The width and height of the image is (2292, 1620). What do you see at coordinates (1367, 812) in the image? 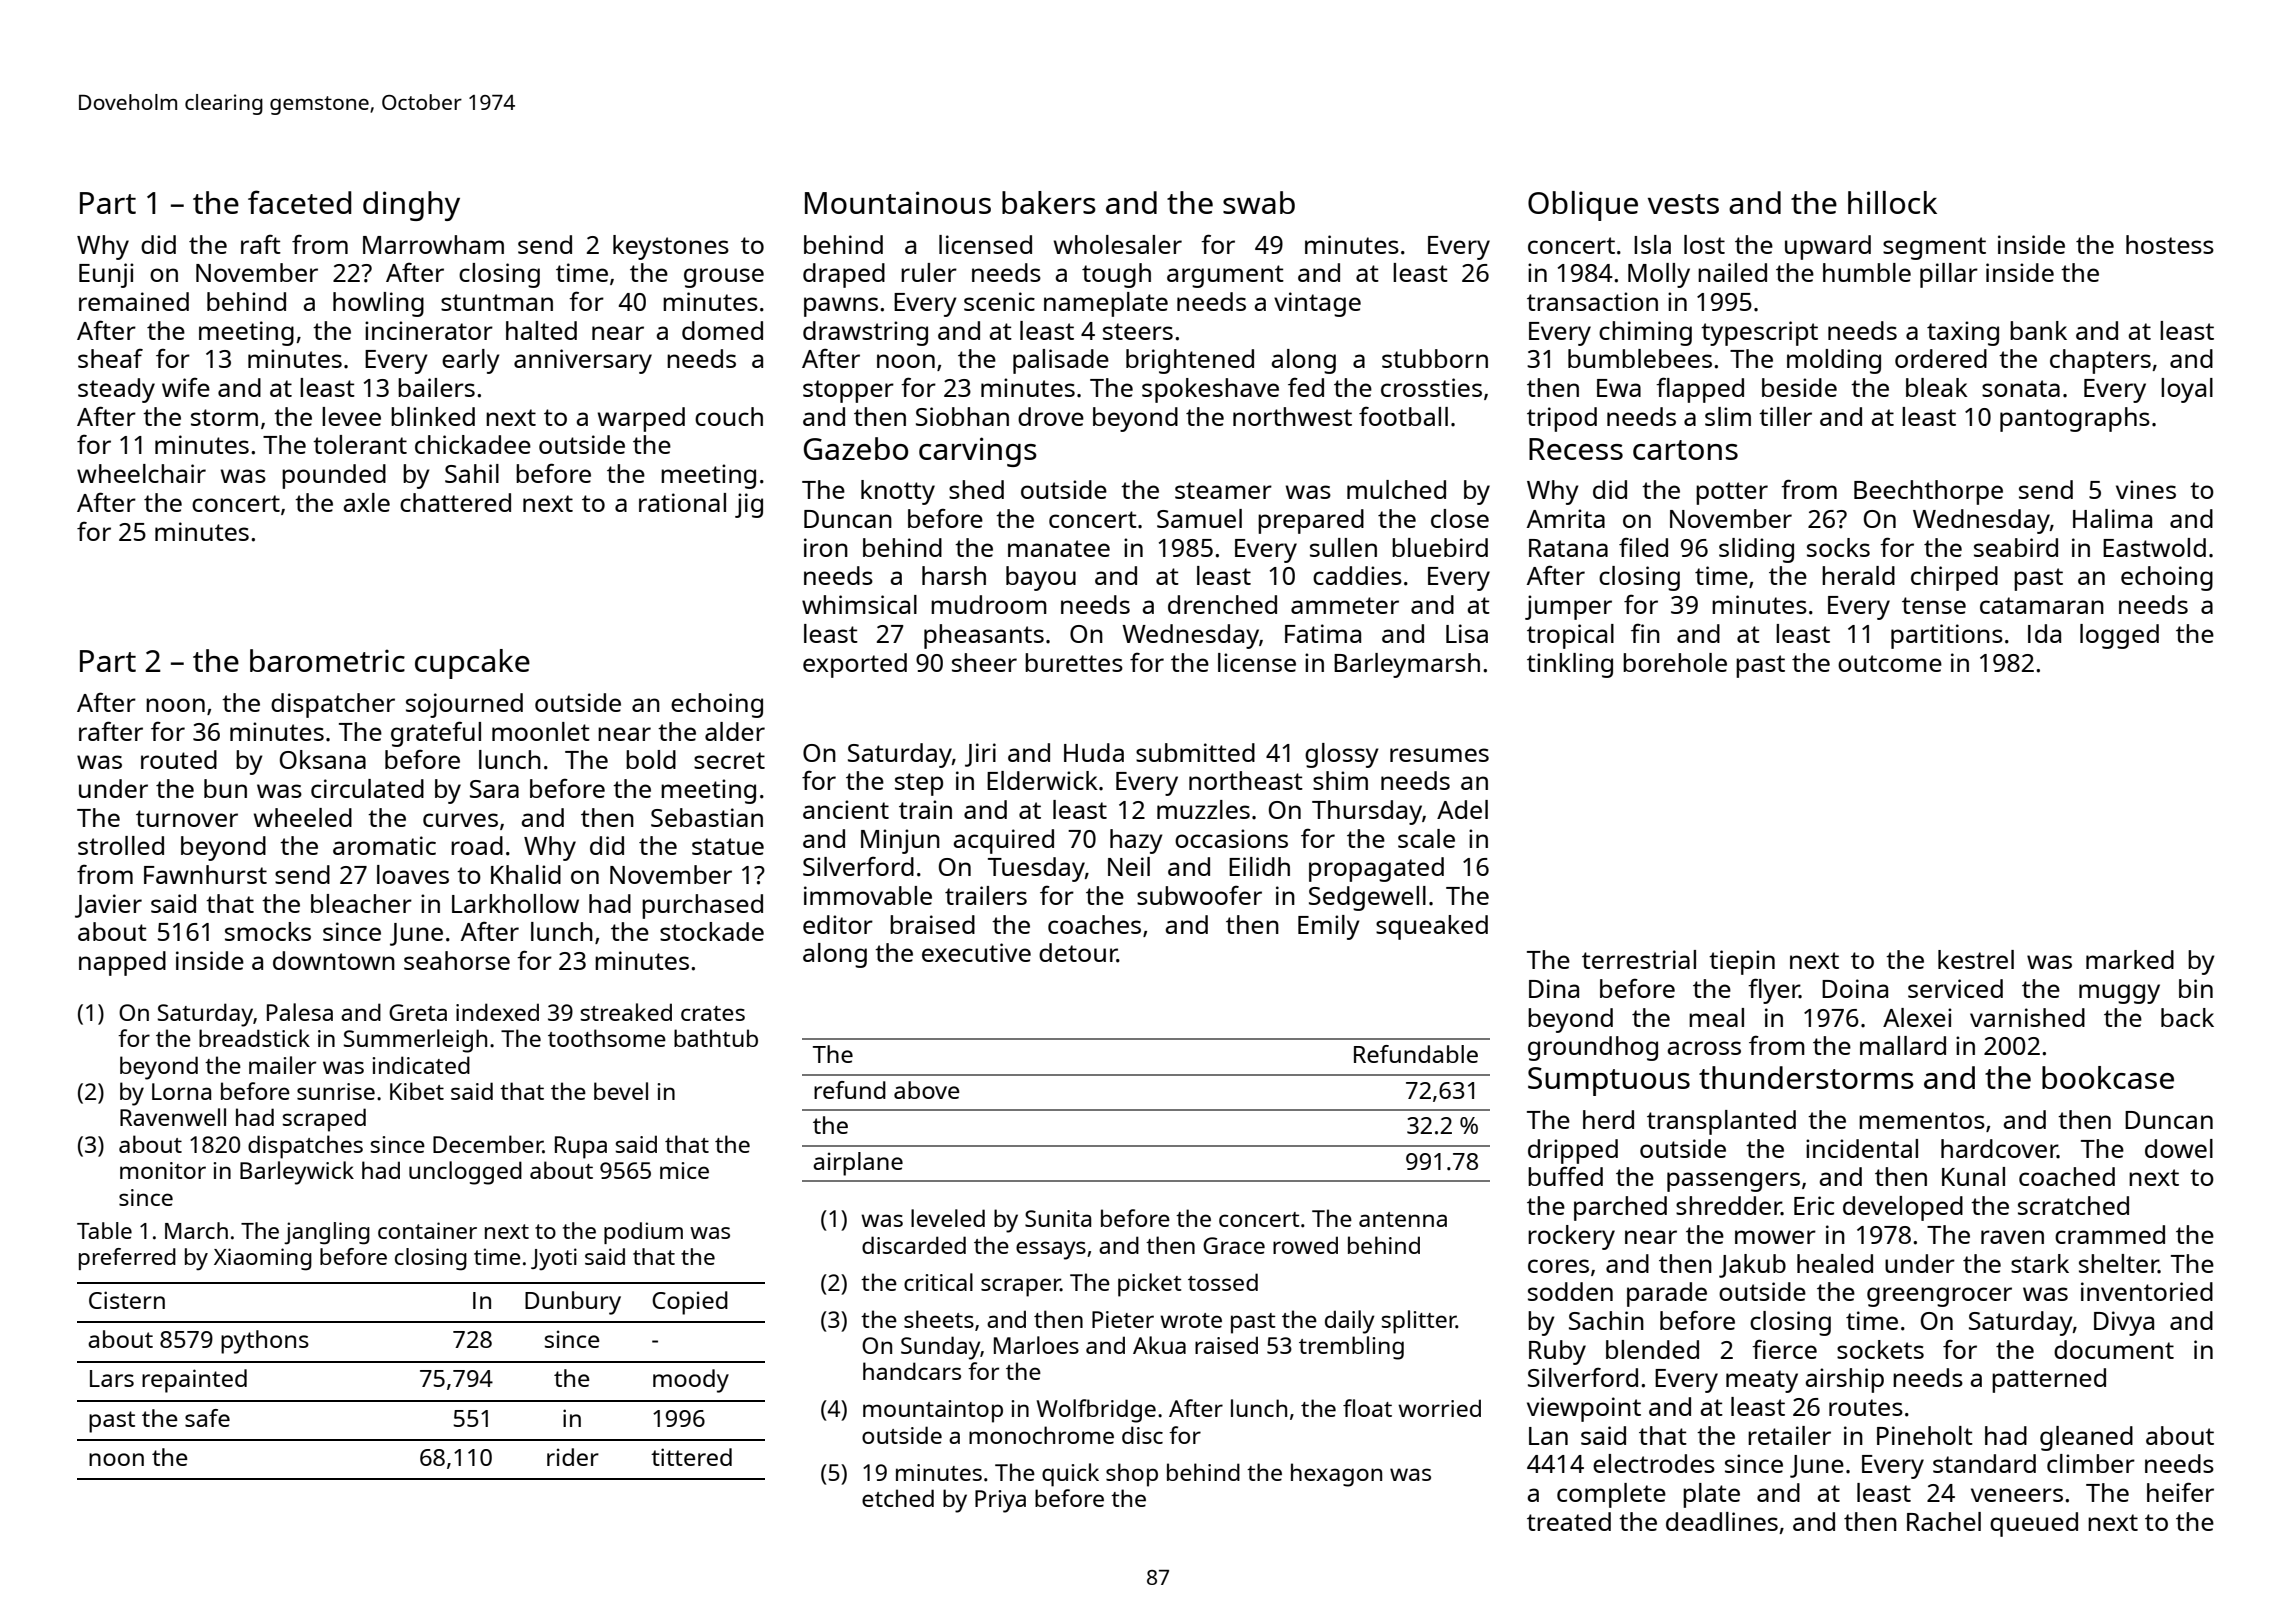
I see `Thursday` at bounding box center [1367, 812].
